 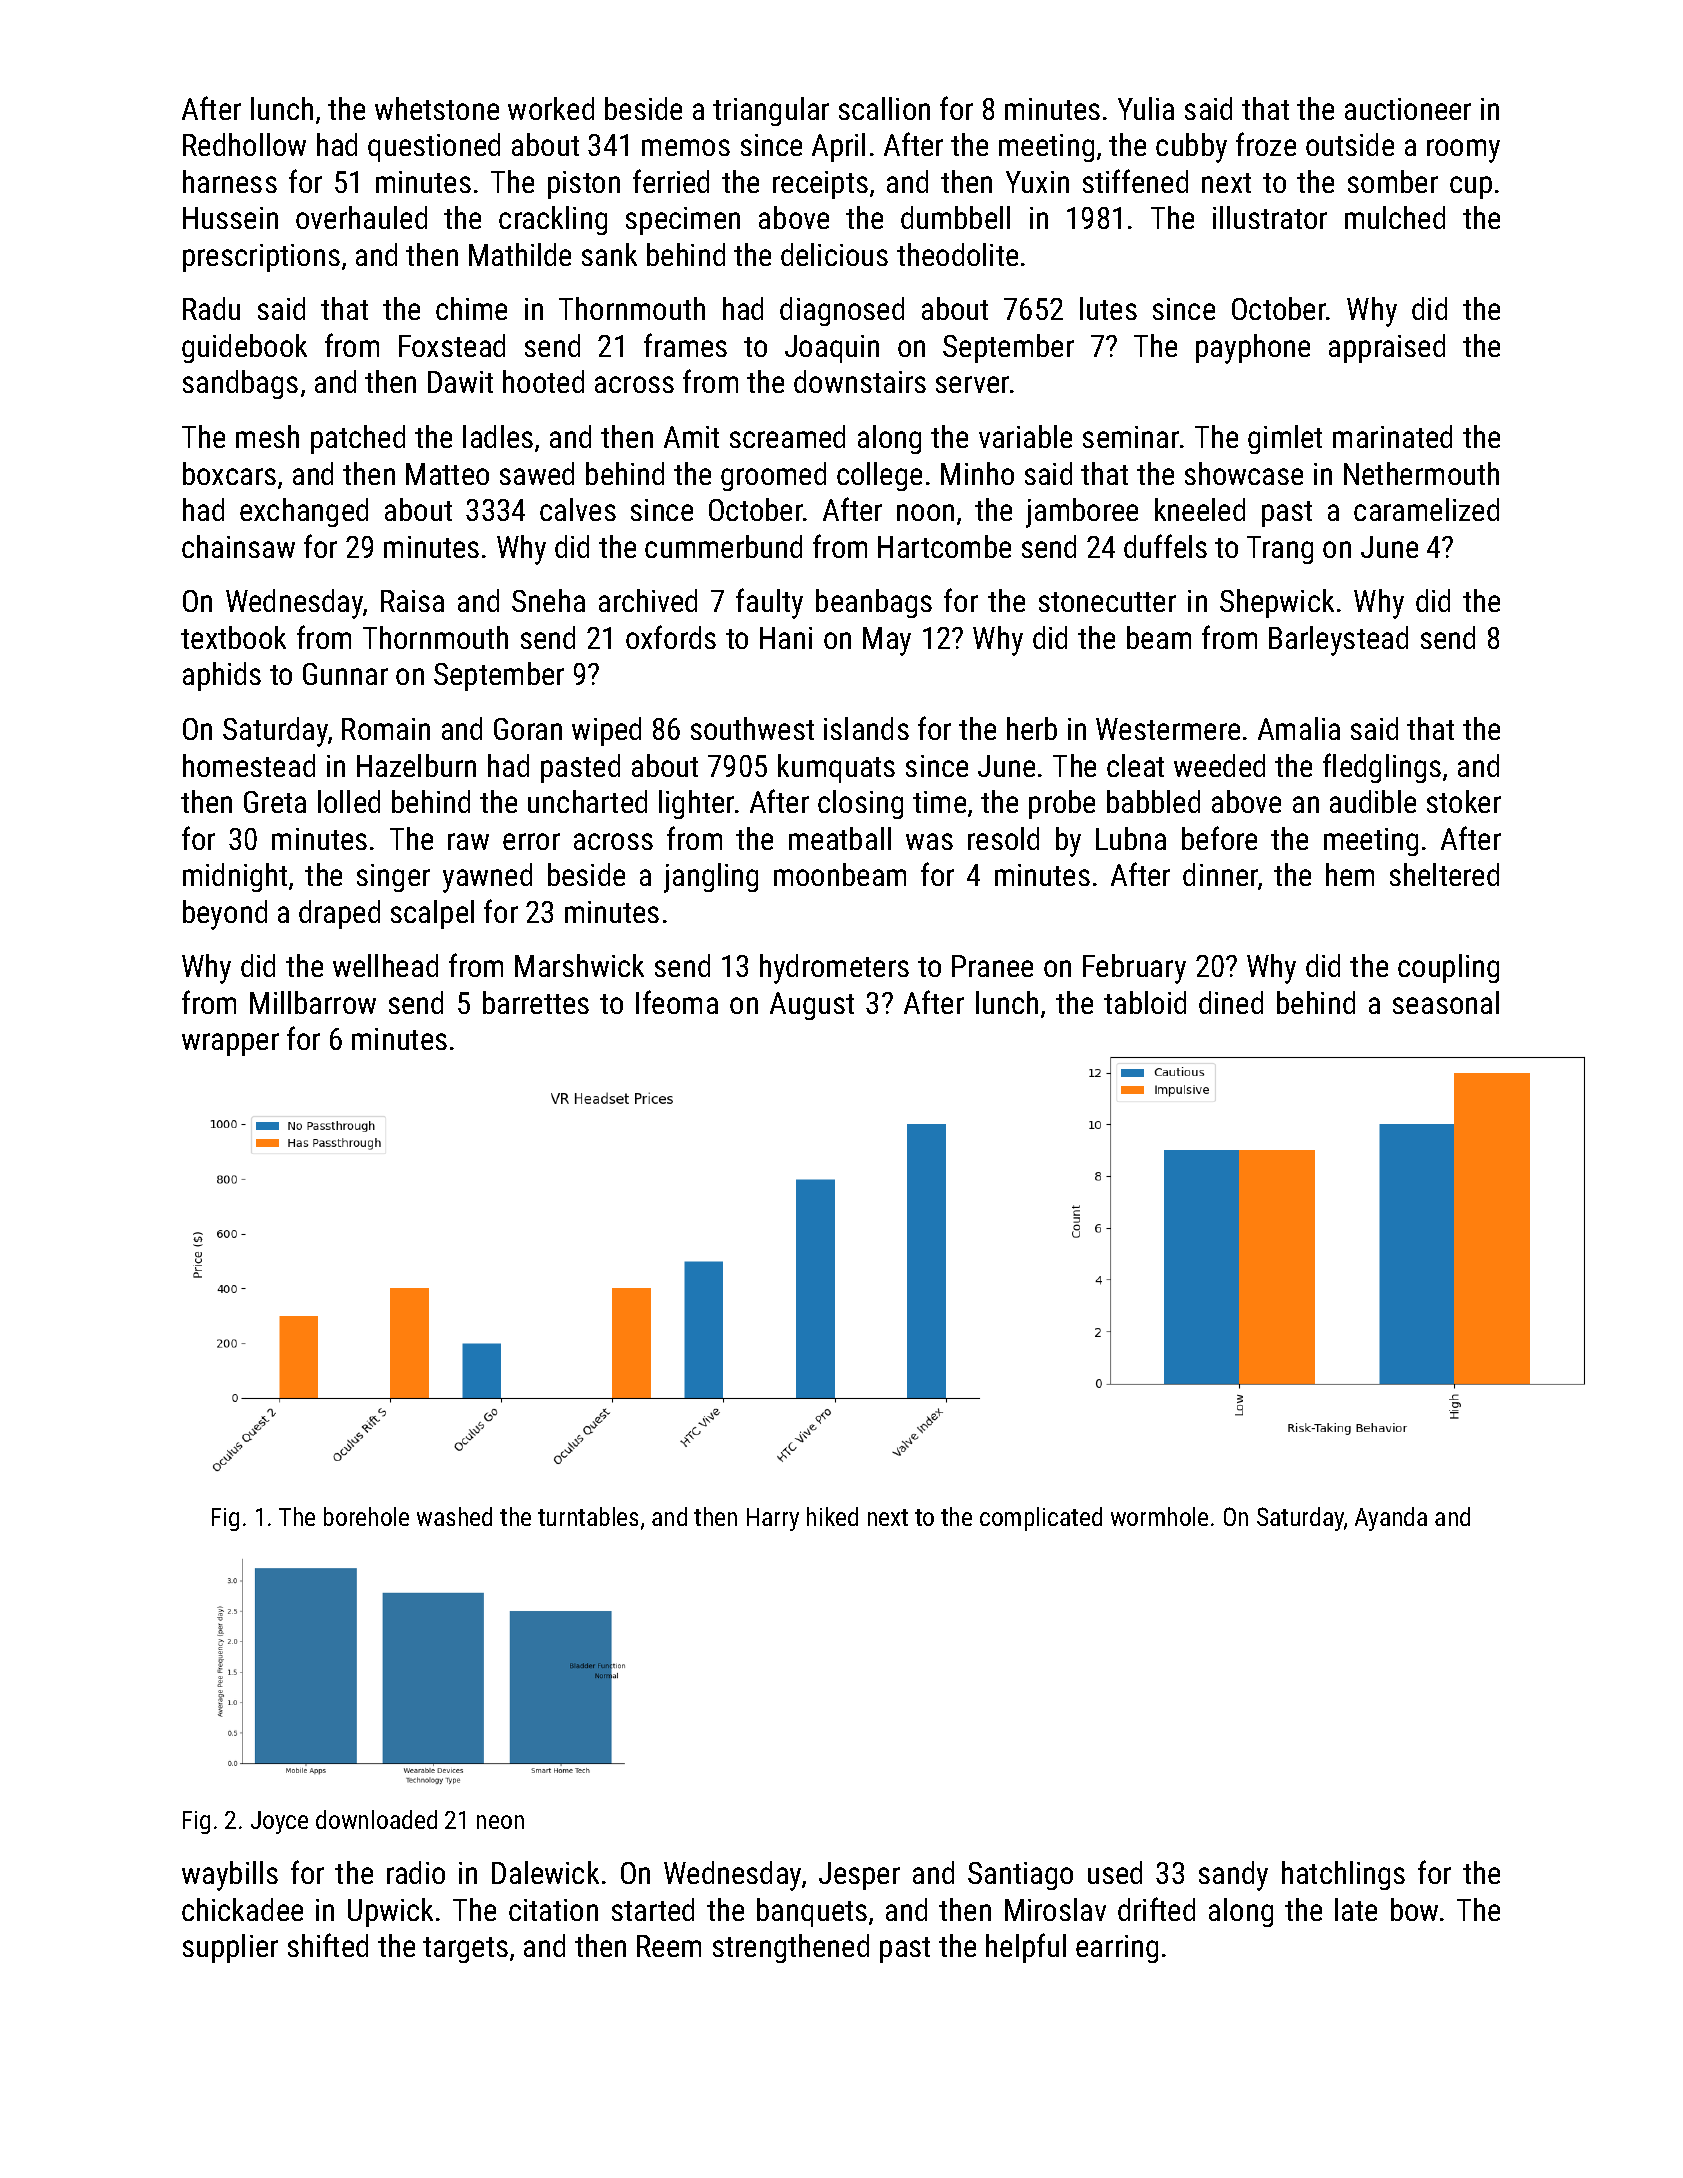 I want to click on illustrator, so click(x=1270, y=217).
